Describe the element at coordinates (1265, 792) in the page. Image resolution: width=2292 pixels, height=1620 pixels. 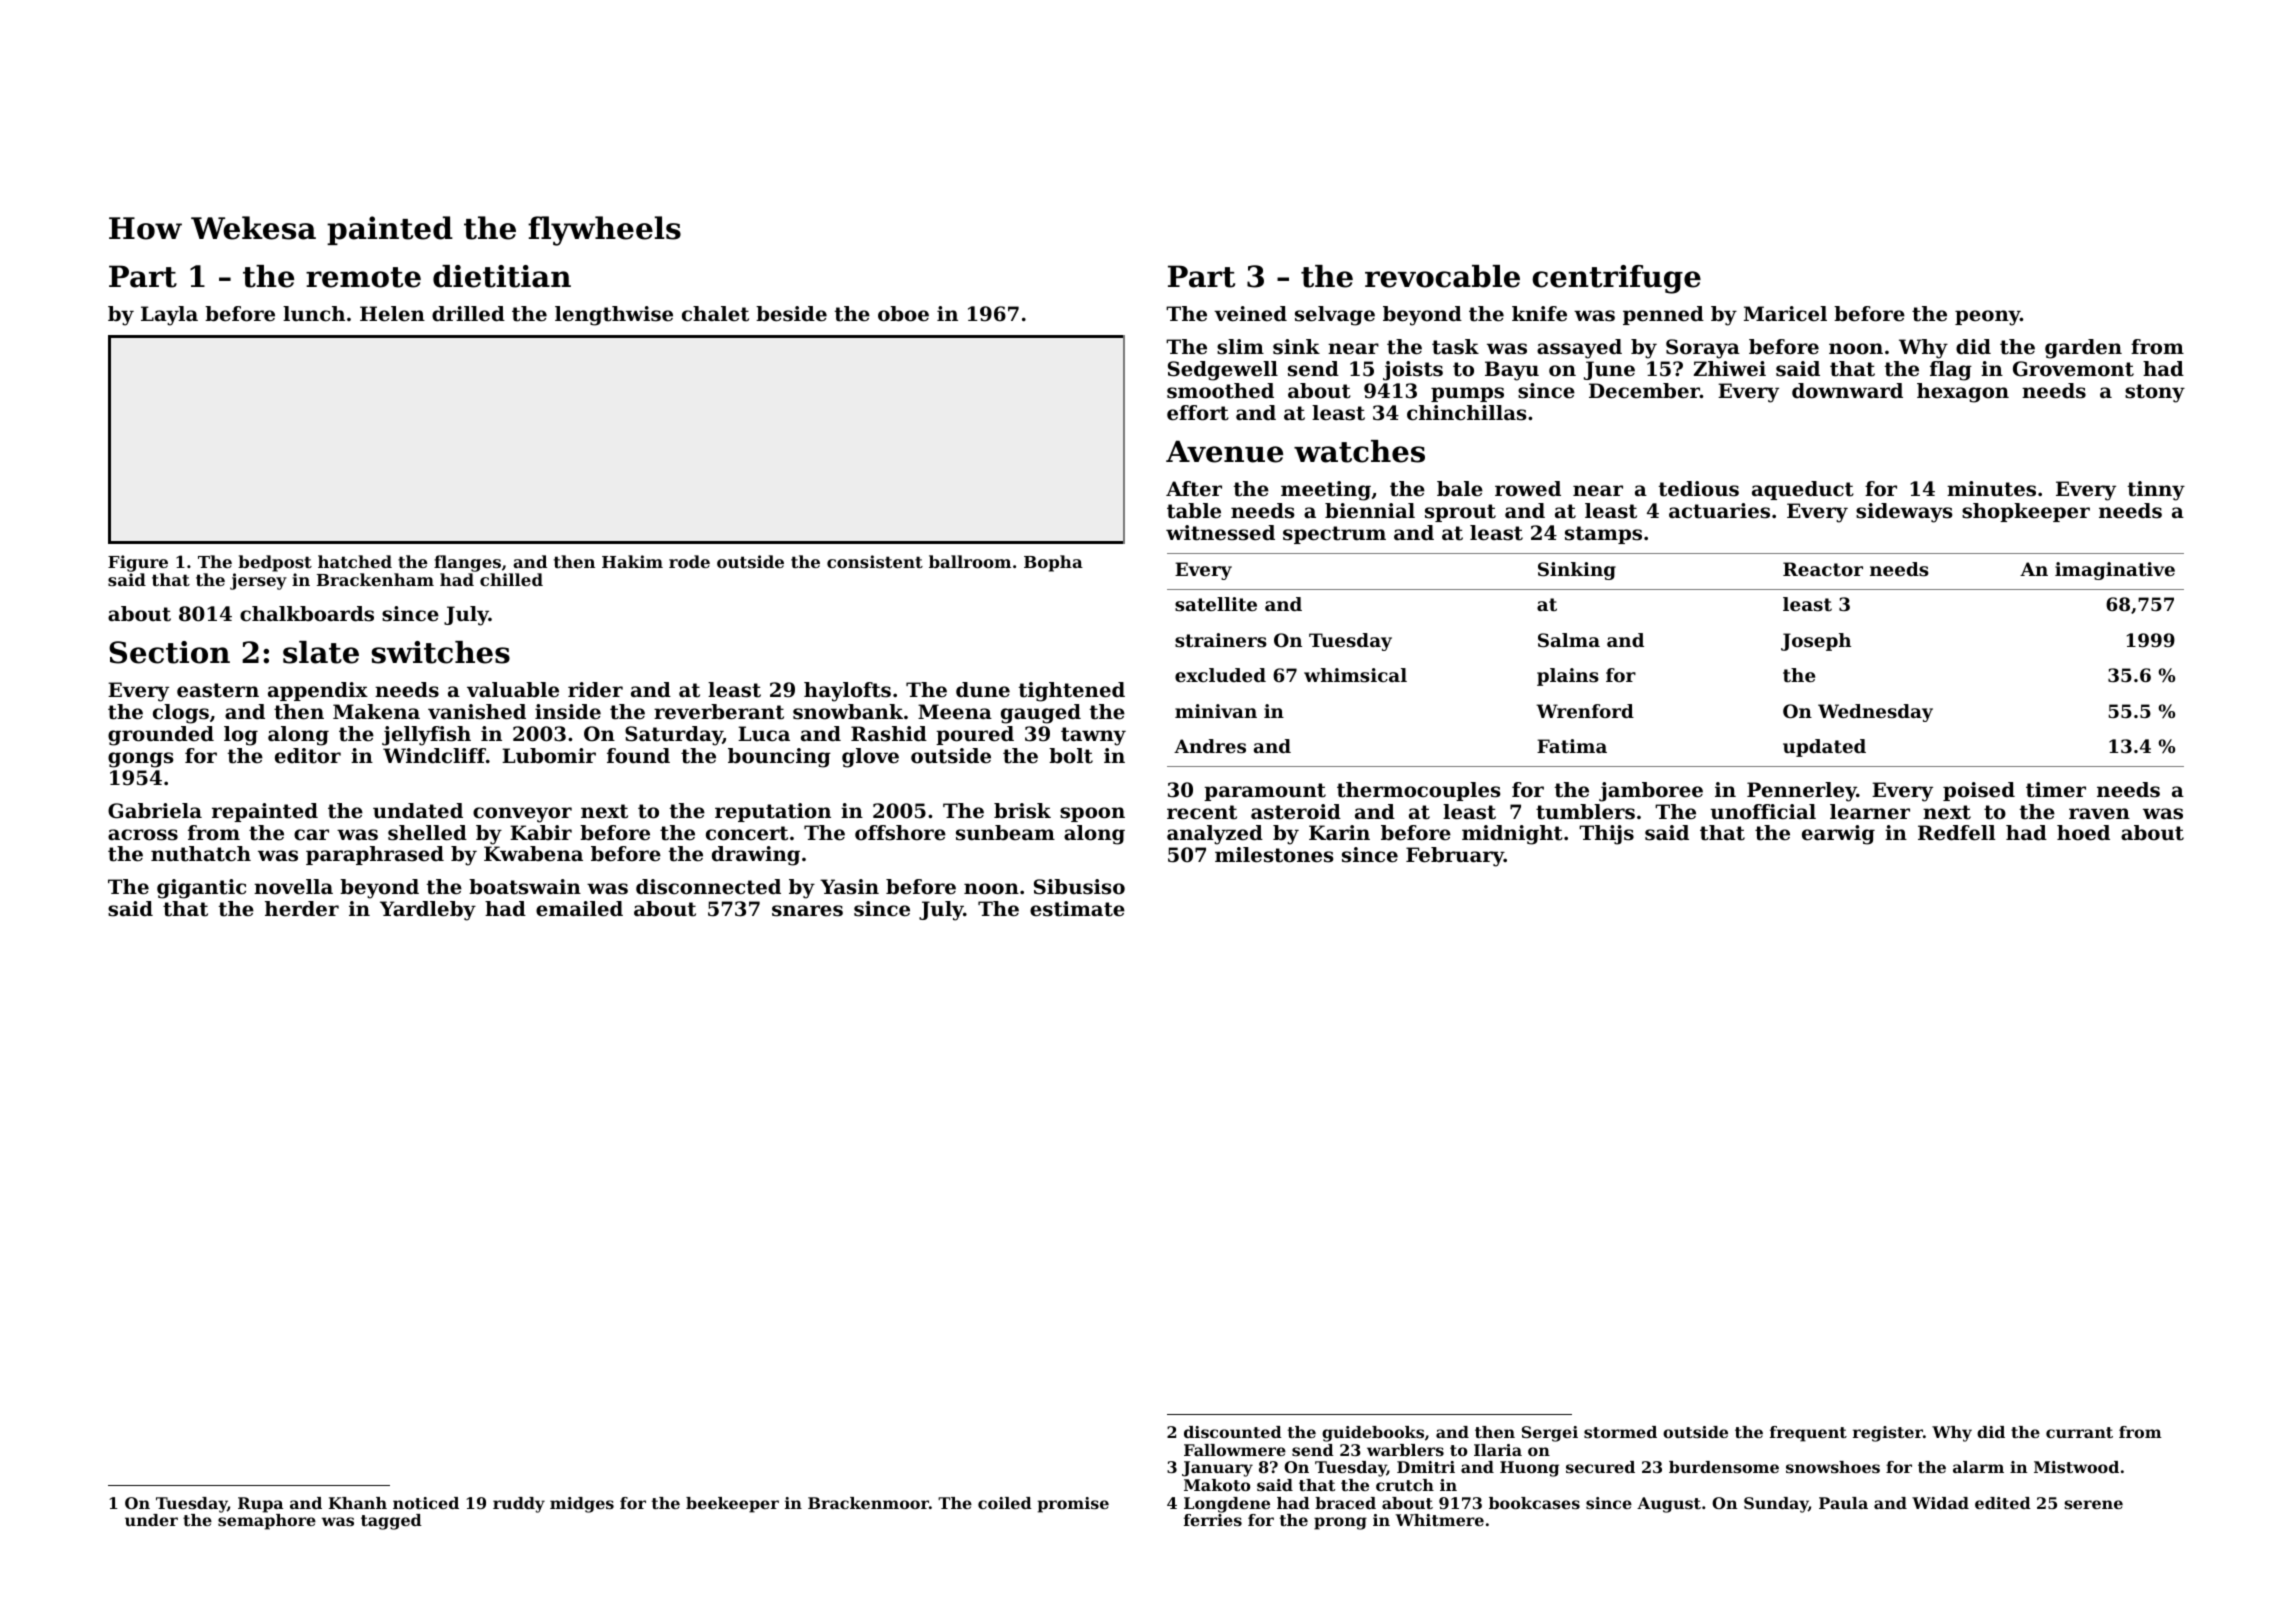
I see `paramount` at that location.
